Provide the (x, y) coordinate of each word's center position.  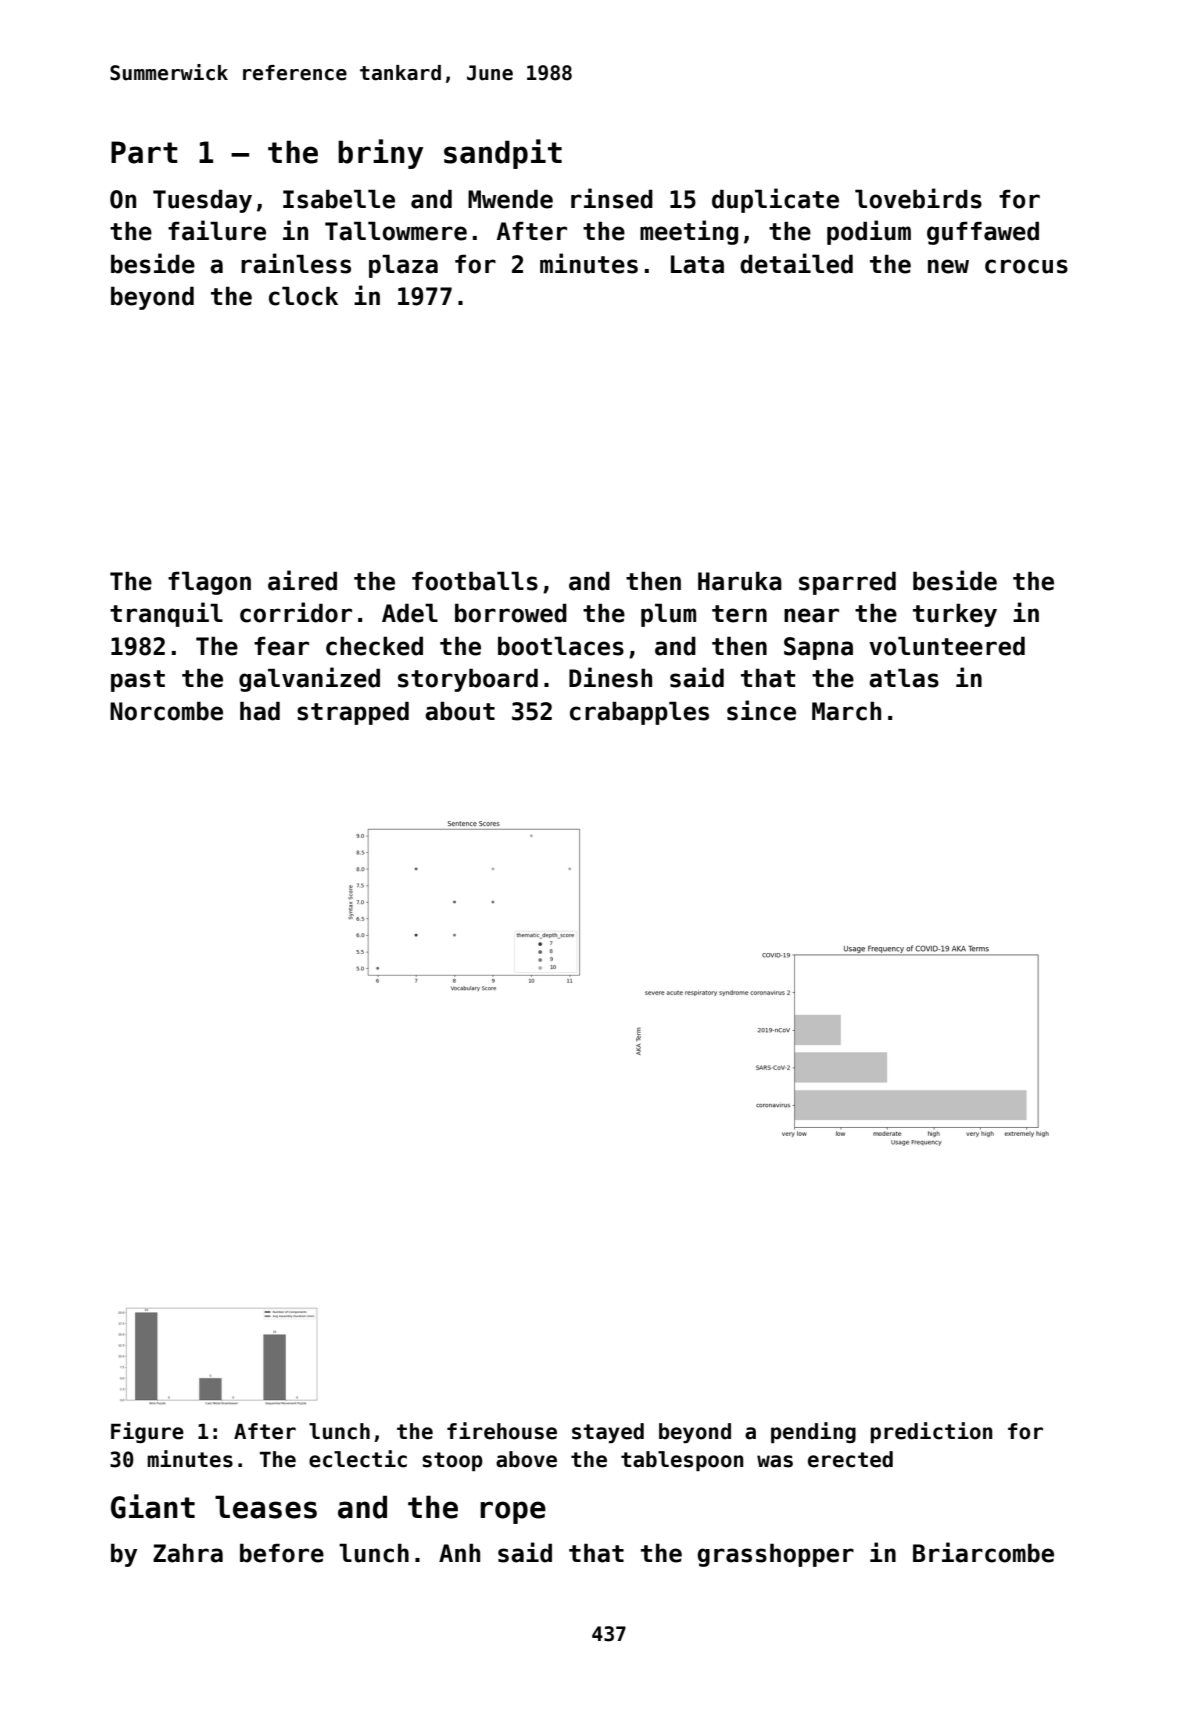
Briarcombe (983, 1552)
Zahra (188, 1553)
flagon (209, 583)
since (761, 710)
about (460, 711)
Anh (459, 1552)
